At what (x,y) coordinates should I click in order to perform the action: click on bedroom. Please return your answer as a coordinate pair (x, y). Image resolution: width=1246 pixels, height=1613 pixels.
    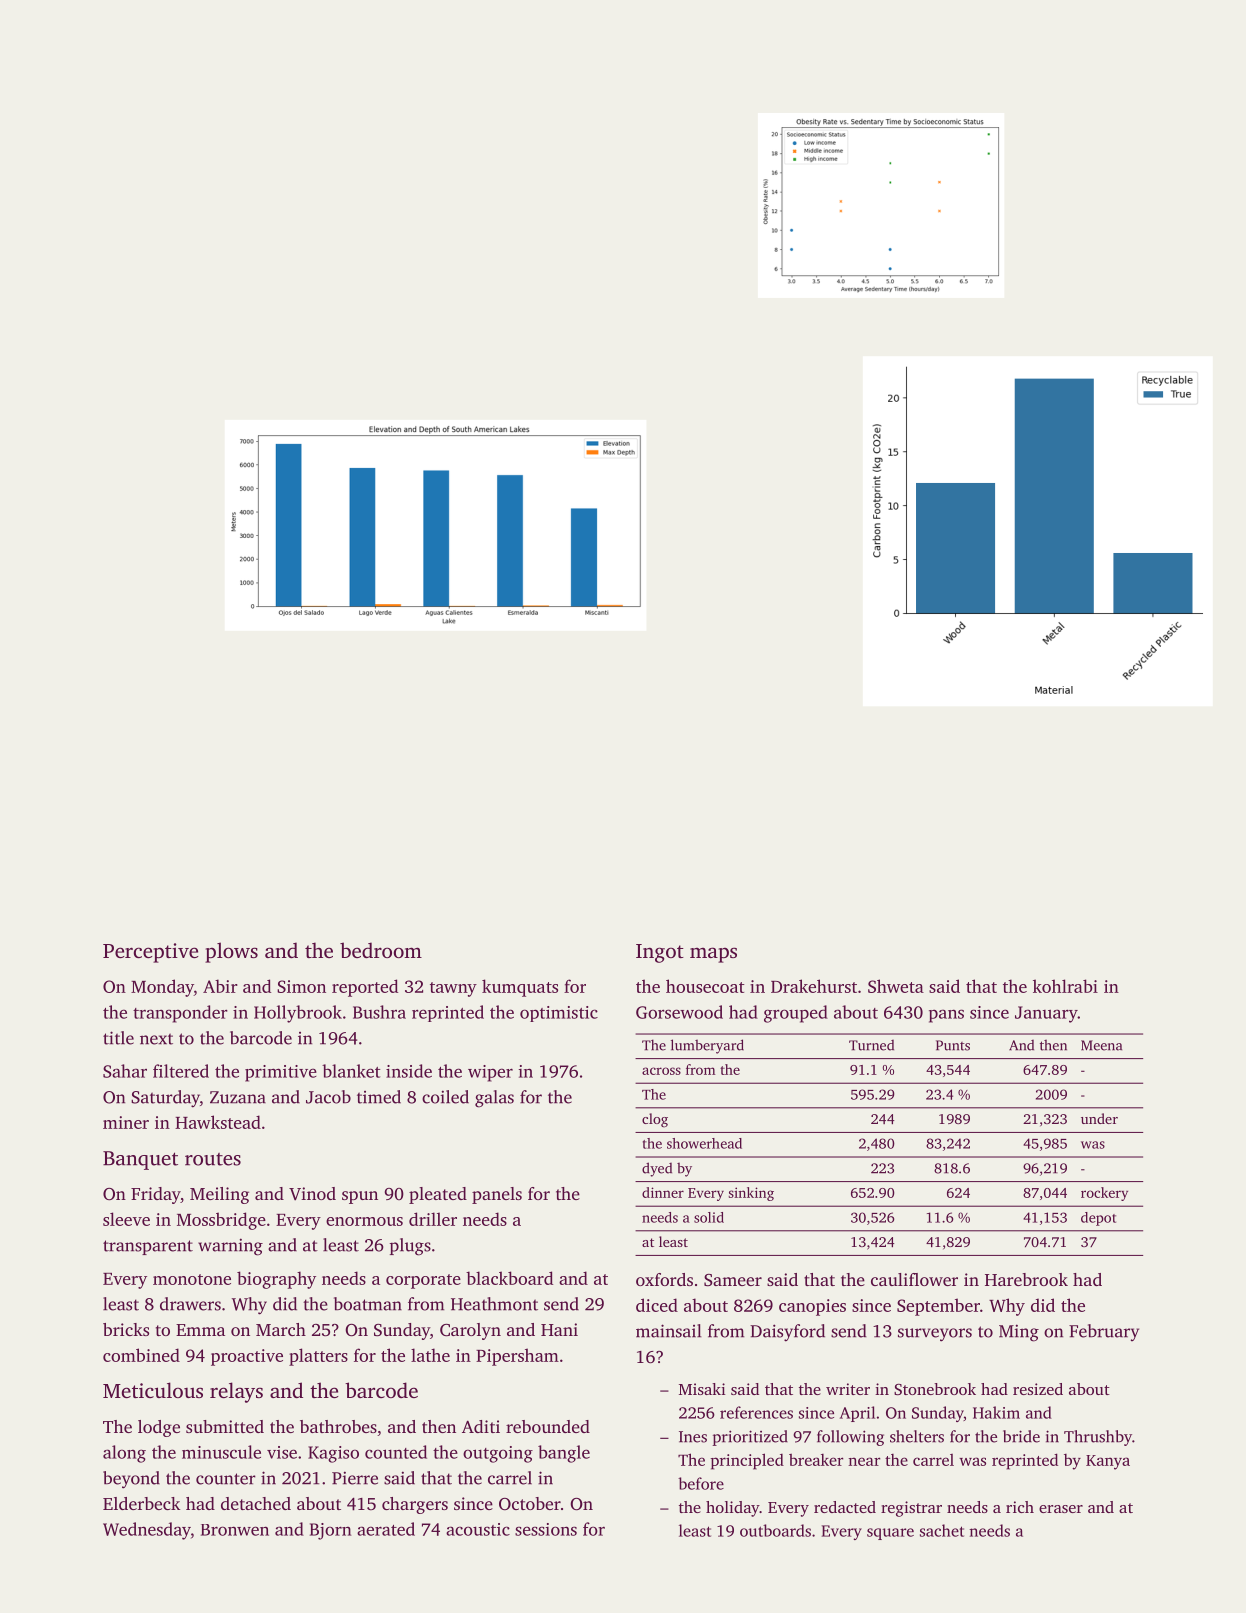
    Looking at the image, I should click on (381, 950).
